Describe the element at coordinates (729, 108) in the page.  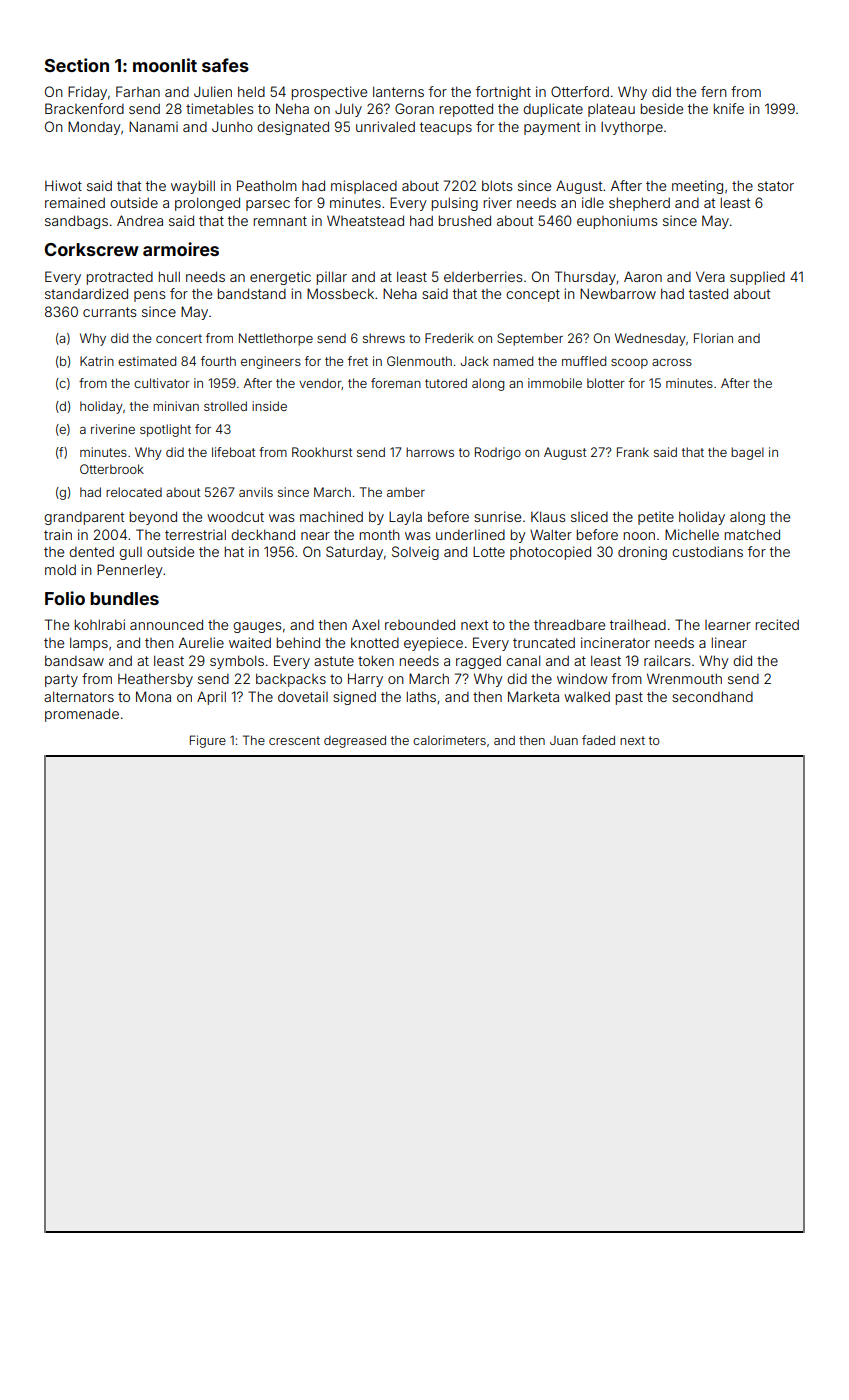
I see `knife` at that location.
